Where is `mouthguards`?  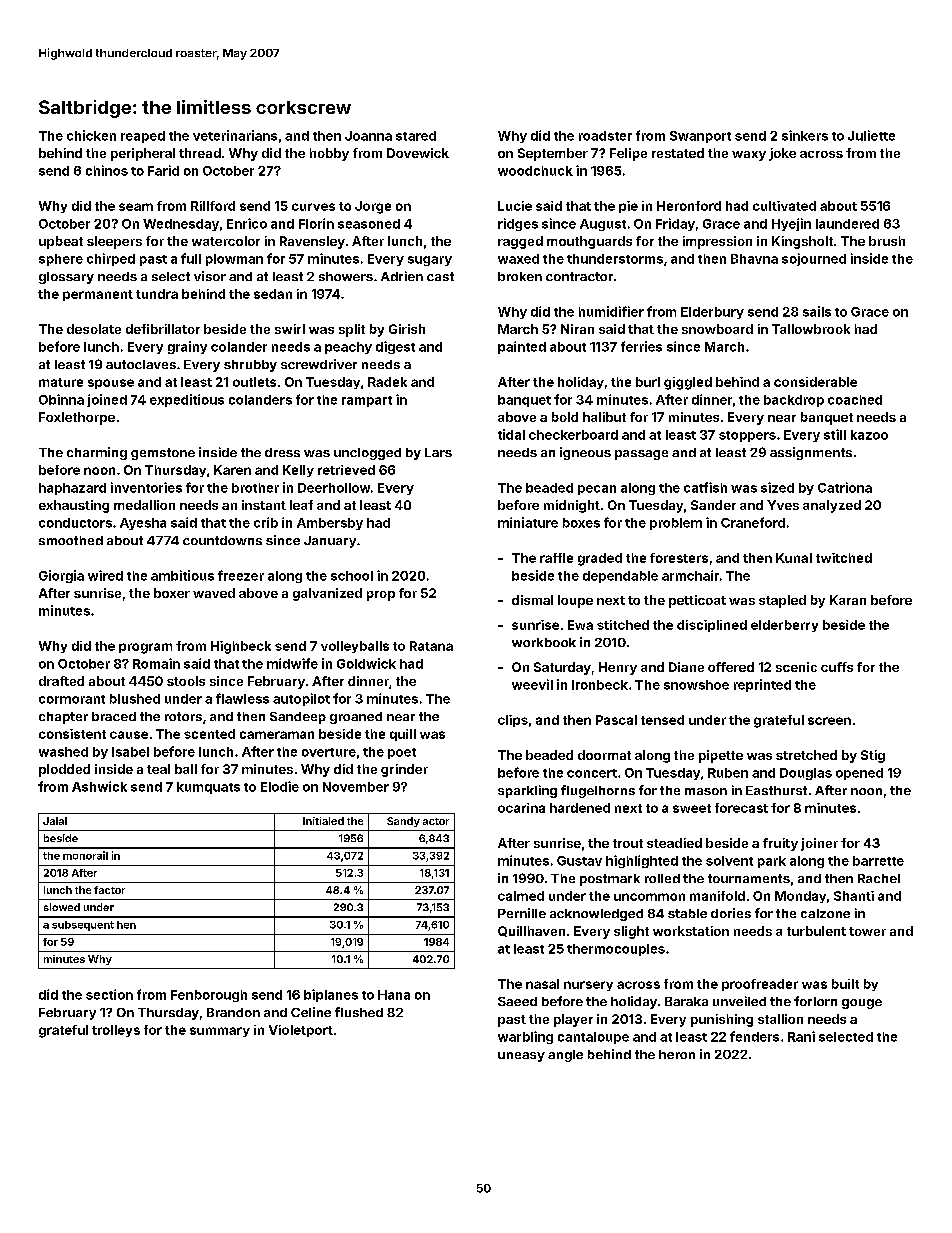
mouthguards is located at coordinates (589, 242).
